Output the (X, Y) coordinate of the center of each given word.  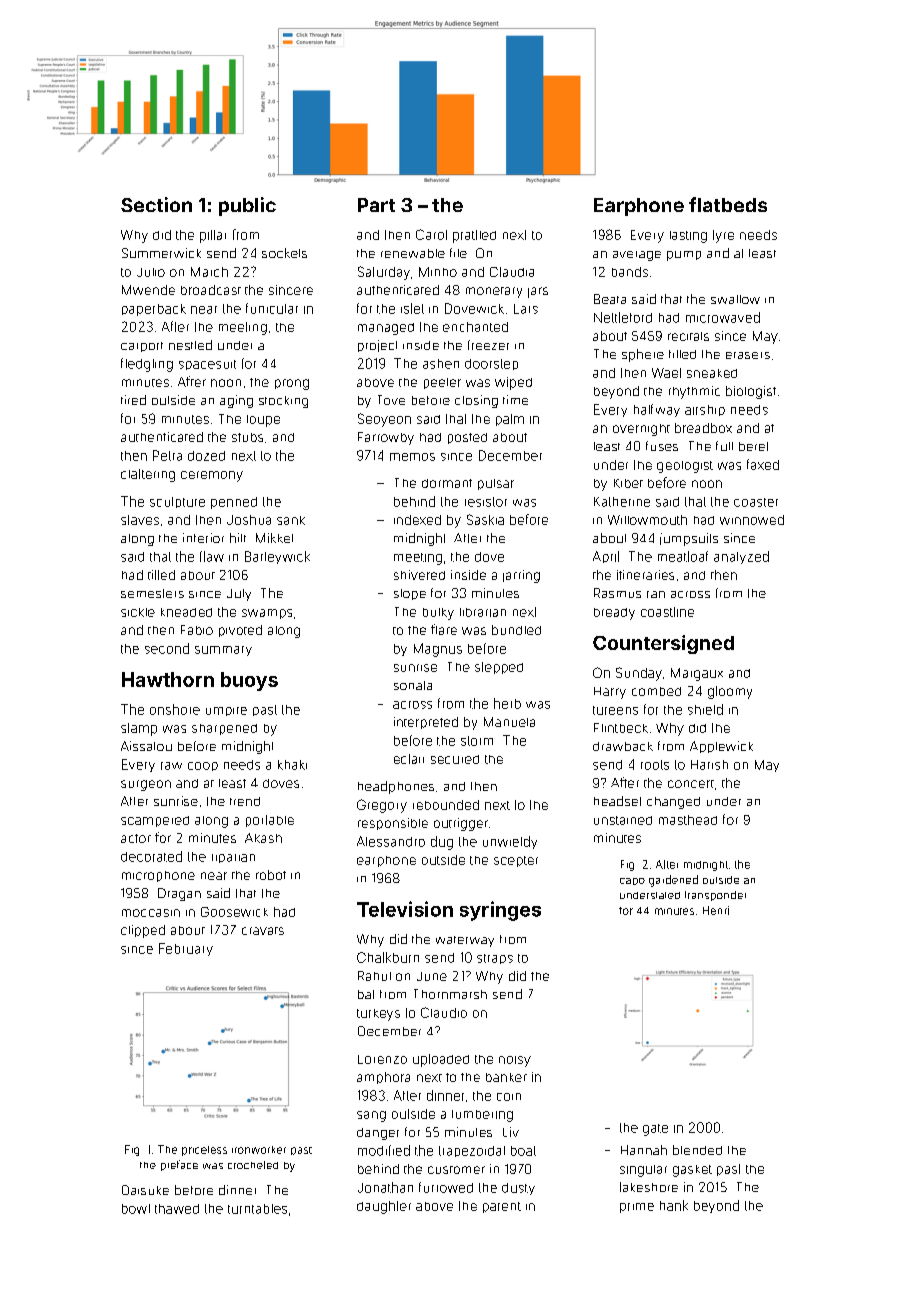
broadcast (211, 290)
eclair (409, 759)
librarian (483, 612)
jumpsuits (689, 539)
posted (467, 438)
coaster (756, 502)
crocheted (253, 1165)
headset (617, 801)
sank (291, 520)
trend (245, 801)
